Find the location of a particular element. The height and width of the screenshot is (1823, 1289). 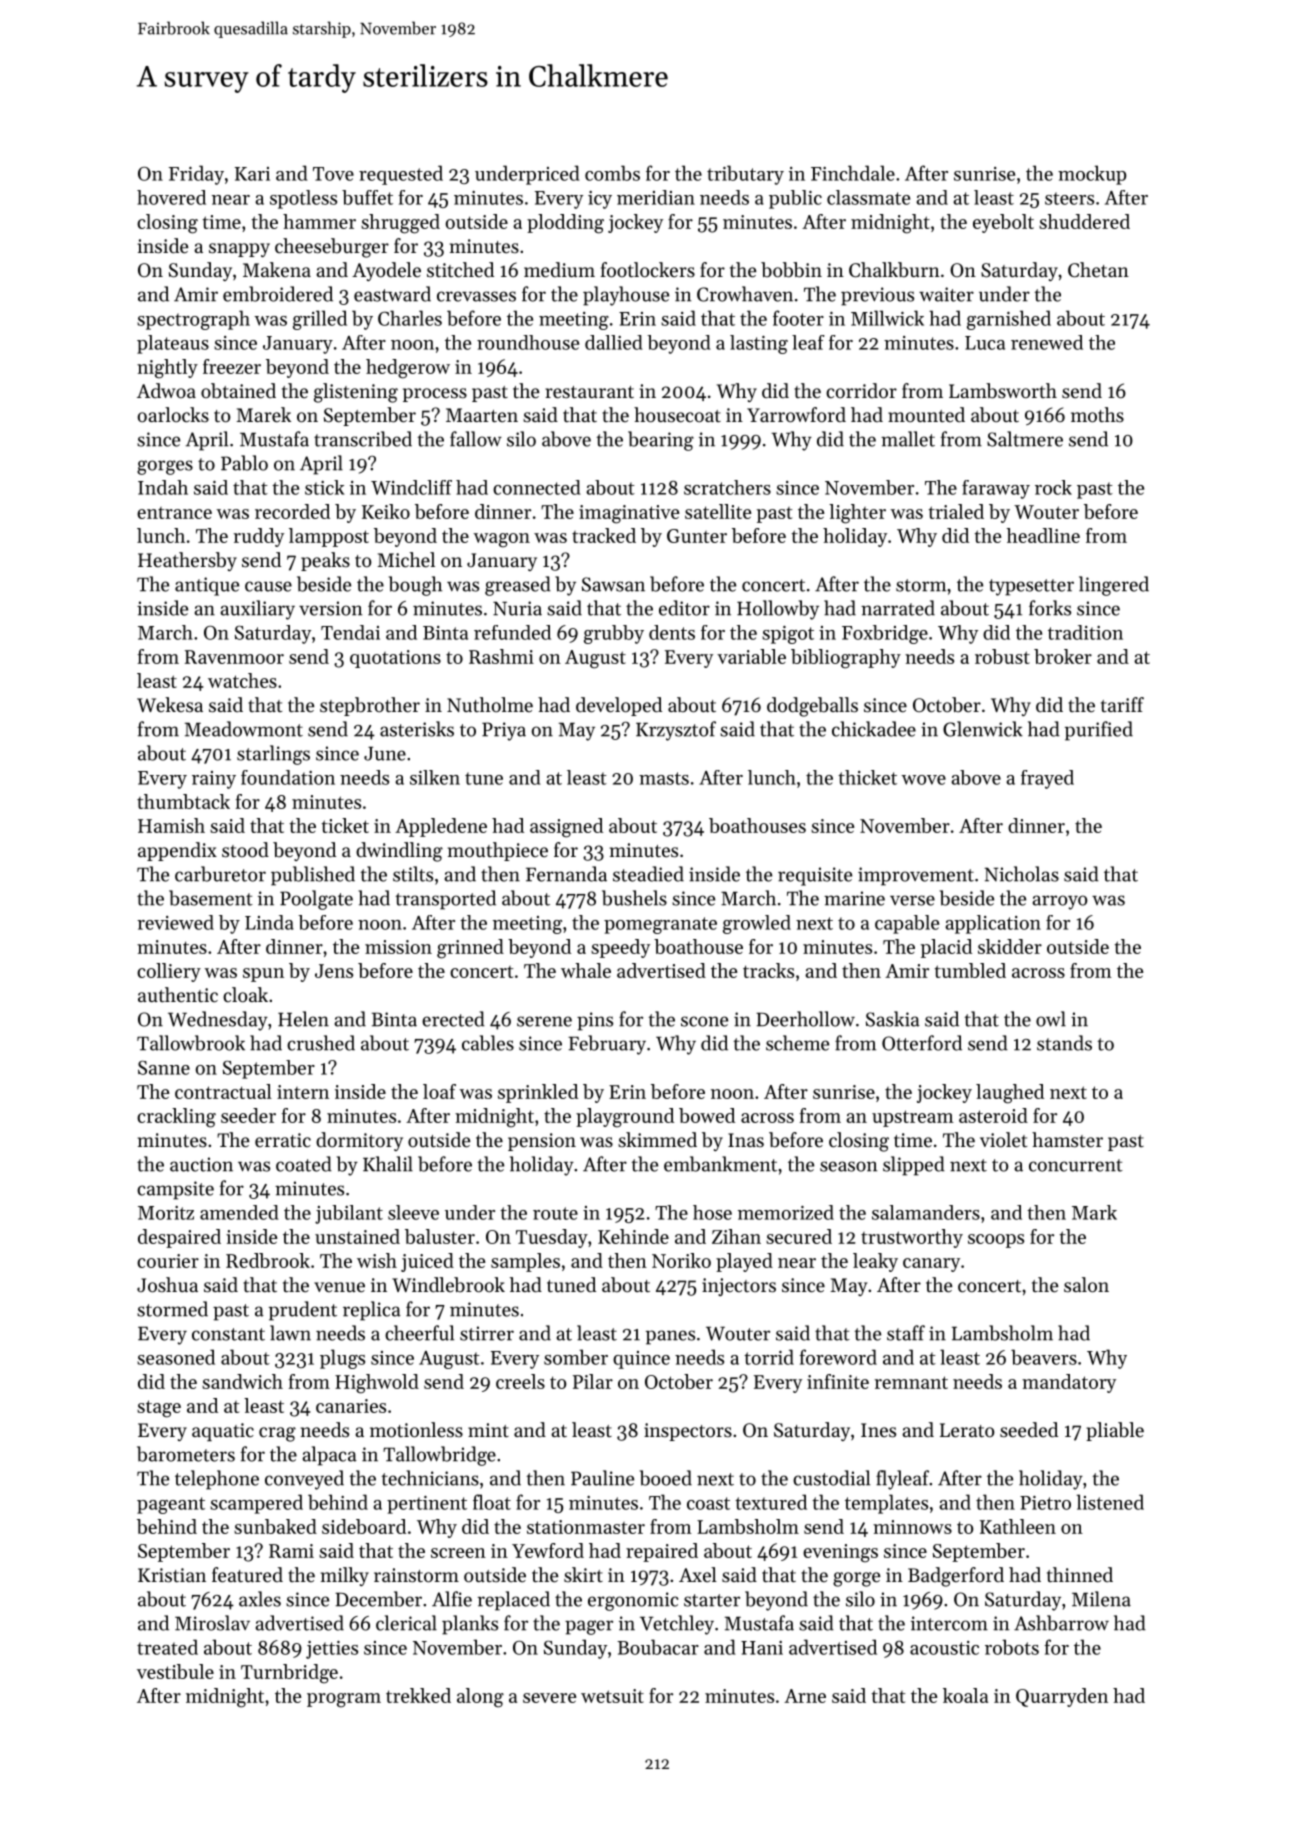

housecoat is located at coordinates (677, 415).
